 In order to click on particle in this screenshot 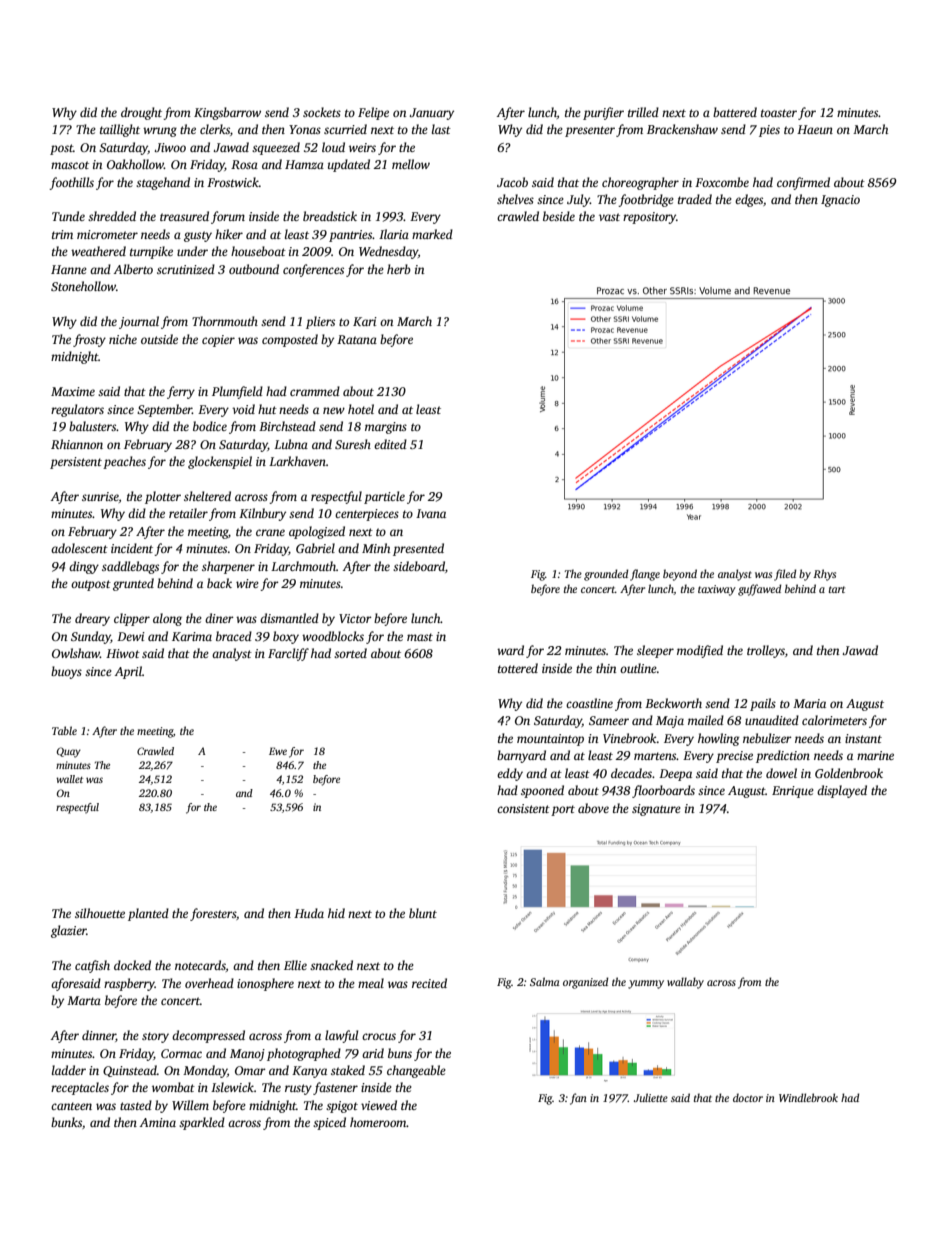, I will do `click(384, 497)`.
